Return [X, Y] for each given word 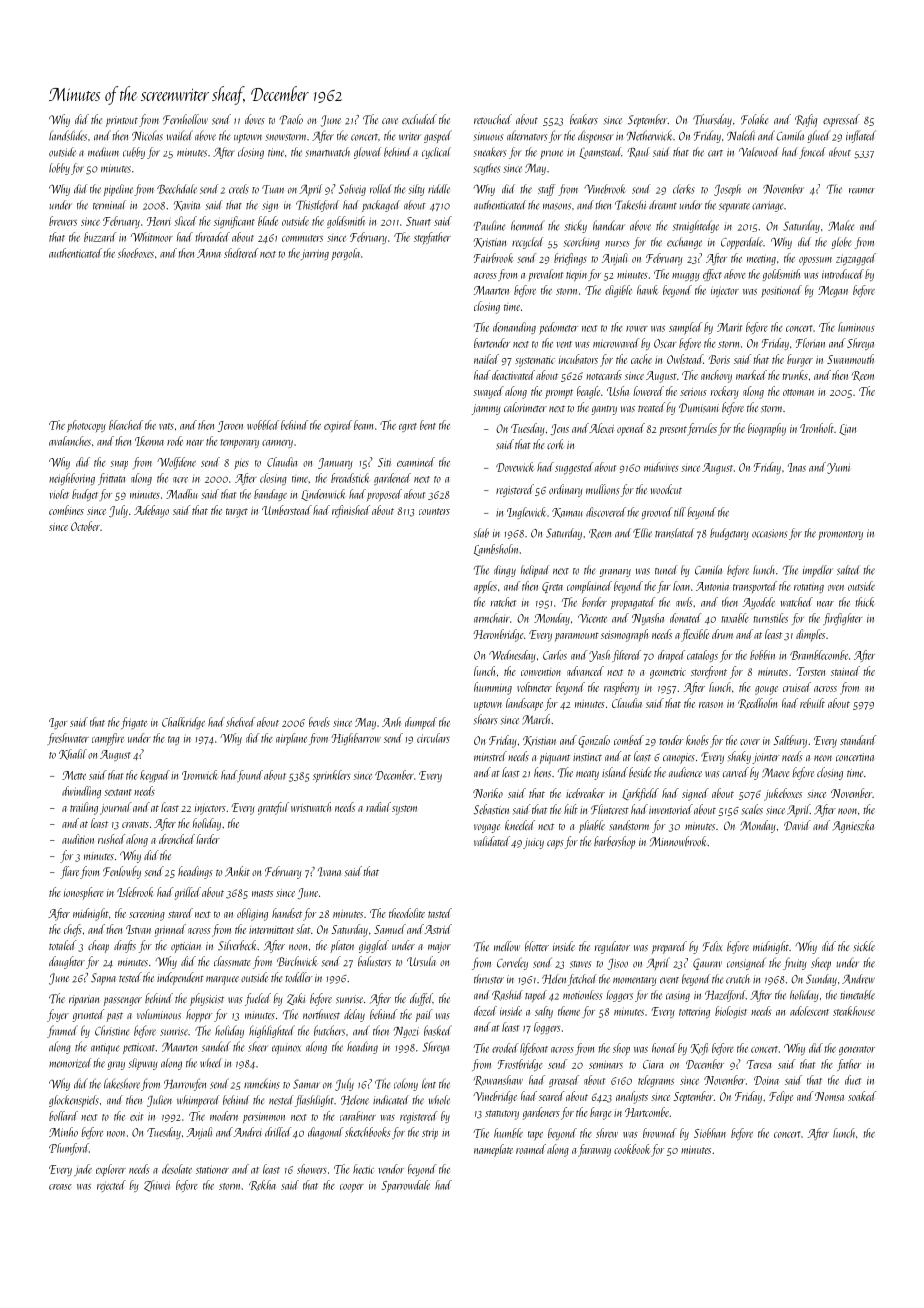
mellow [507, 946]
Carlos [555, 655]
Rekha [262, 1185]
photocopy [86, 426]
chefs [73, 930]
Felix [713, 946]
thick [865, 602]
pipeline [118, 190]
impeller [818, 571]
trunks [795, 375]
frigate [134, 723]
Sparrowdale [406, 1186]
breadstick [350, 478]
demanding [514, 328]
